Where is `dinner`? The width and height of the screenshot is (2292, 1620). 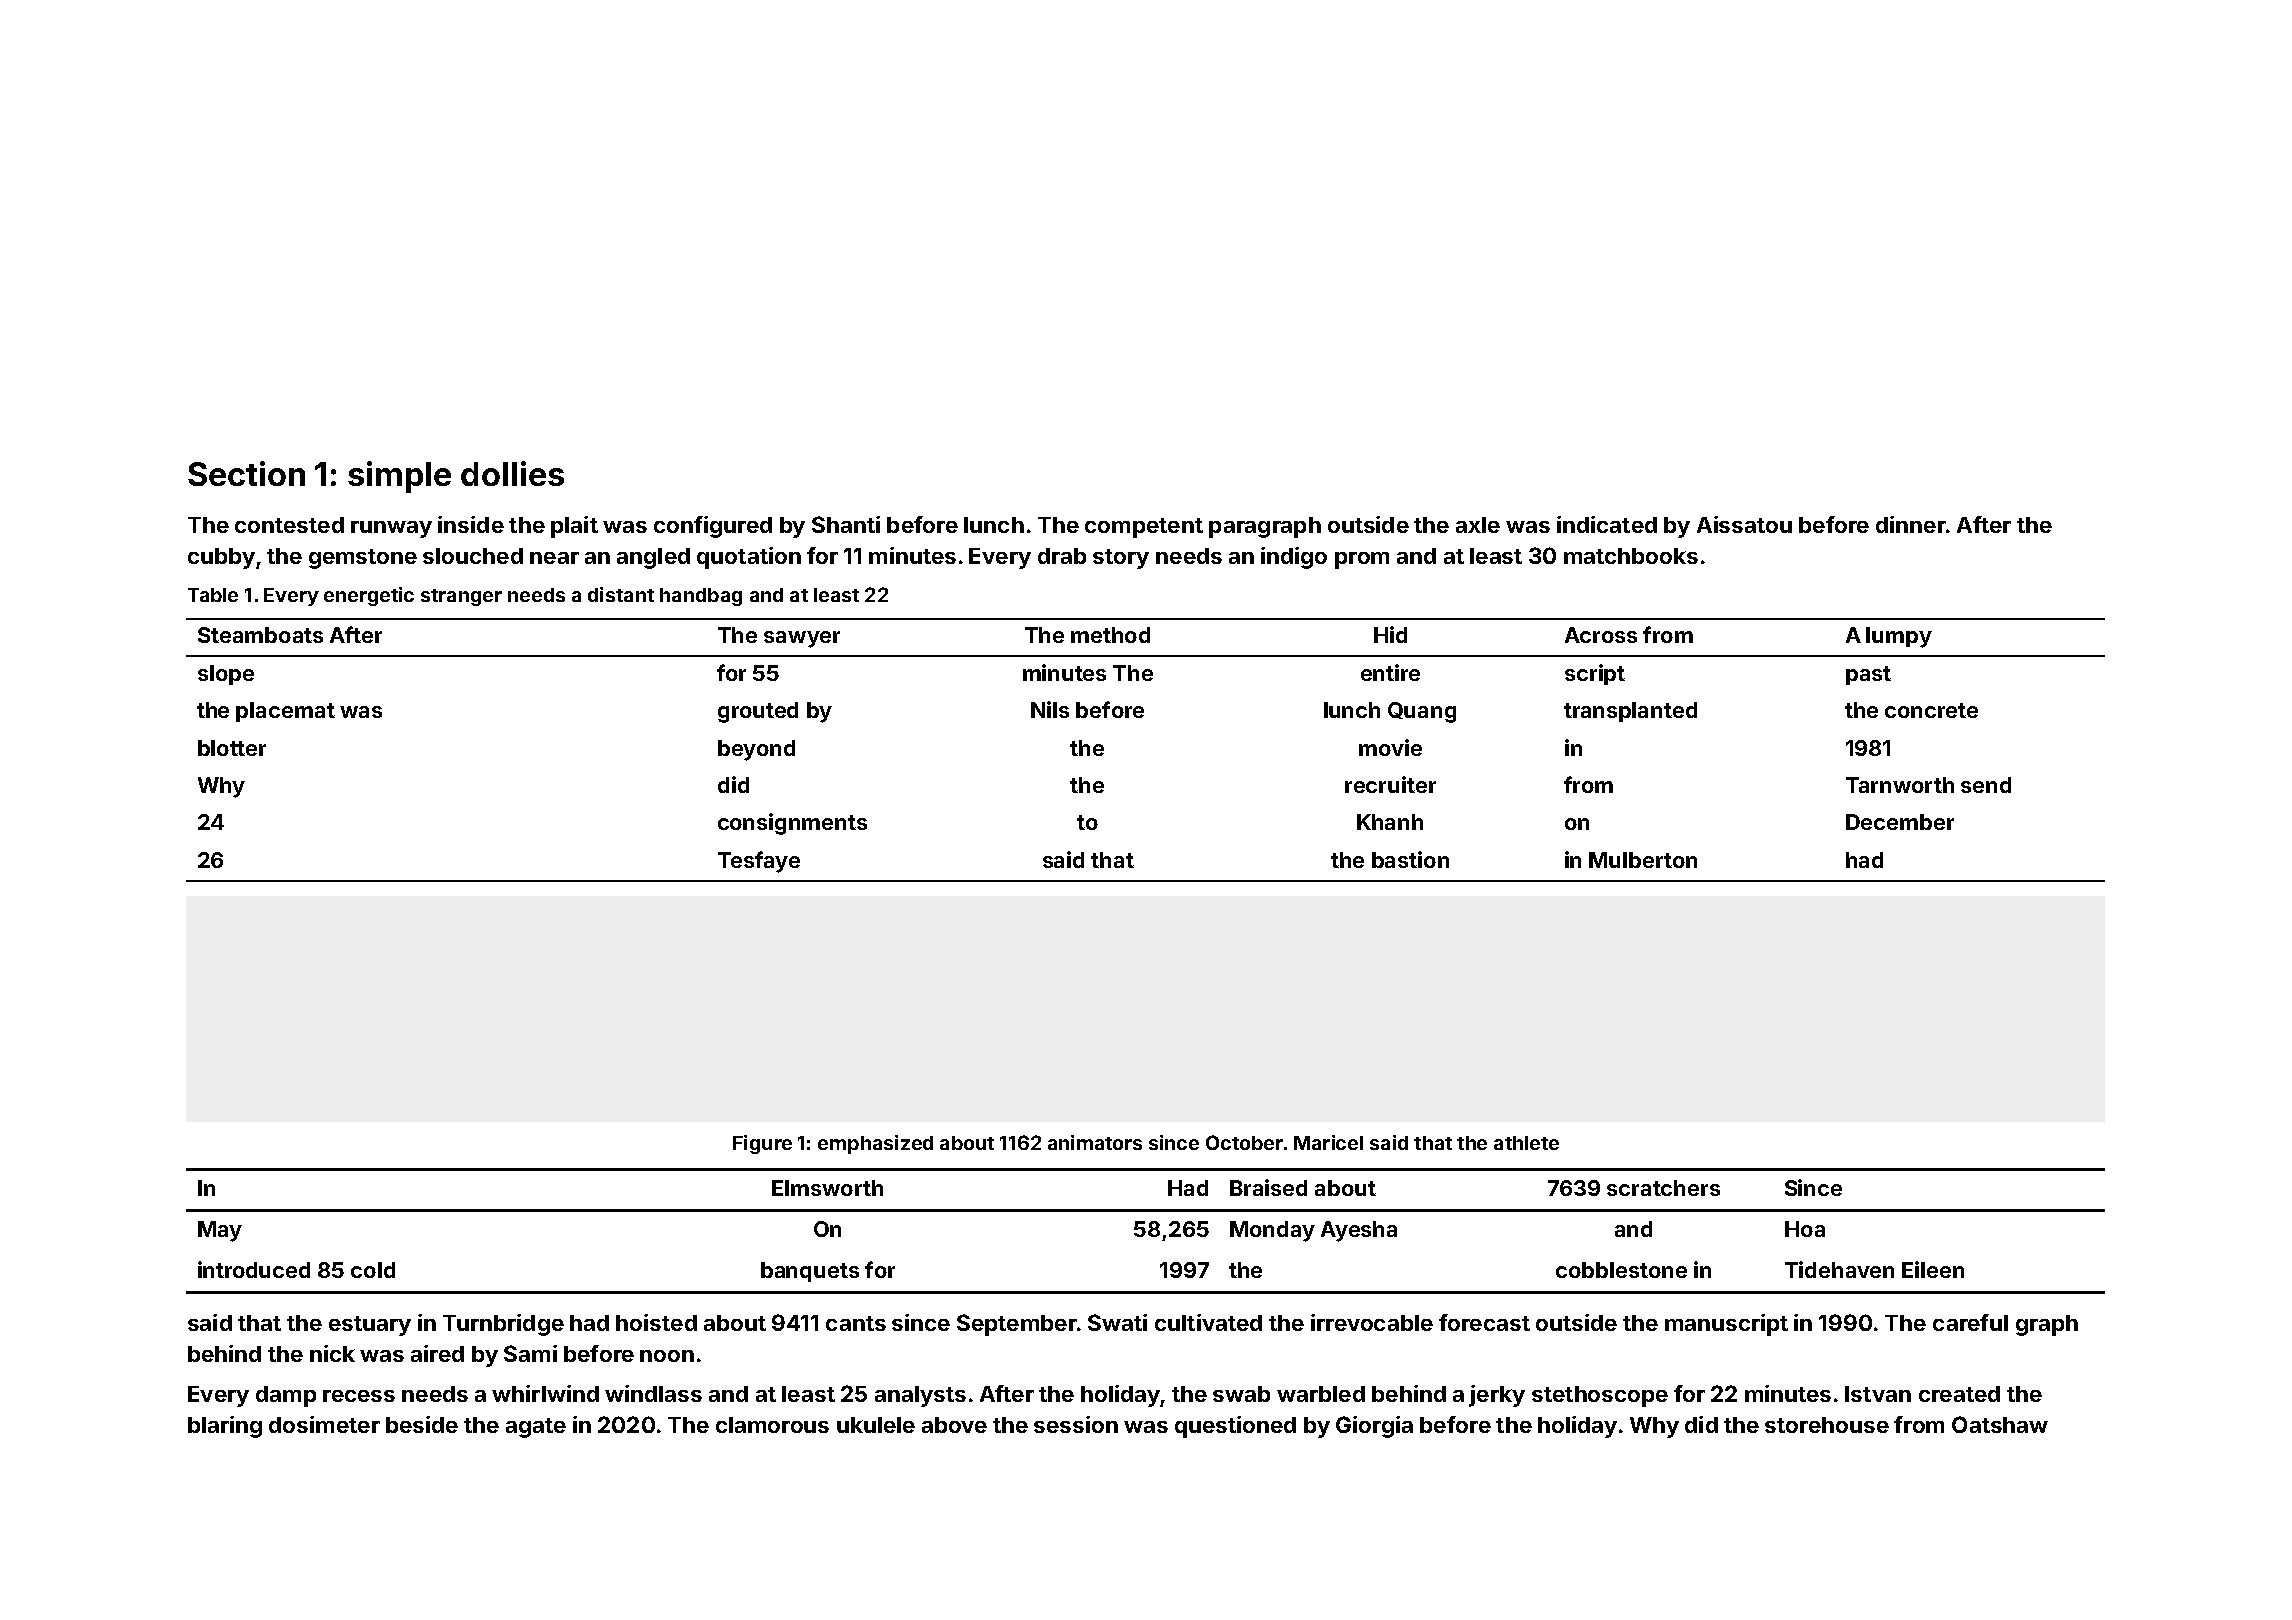
dinner is located at coordinates (1911, 524).
